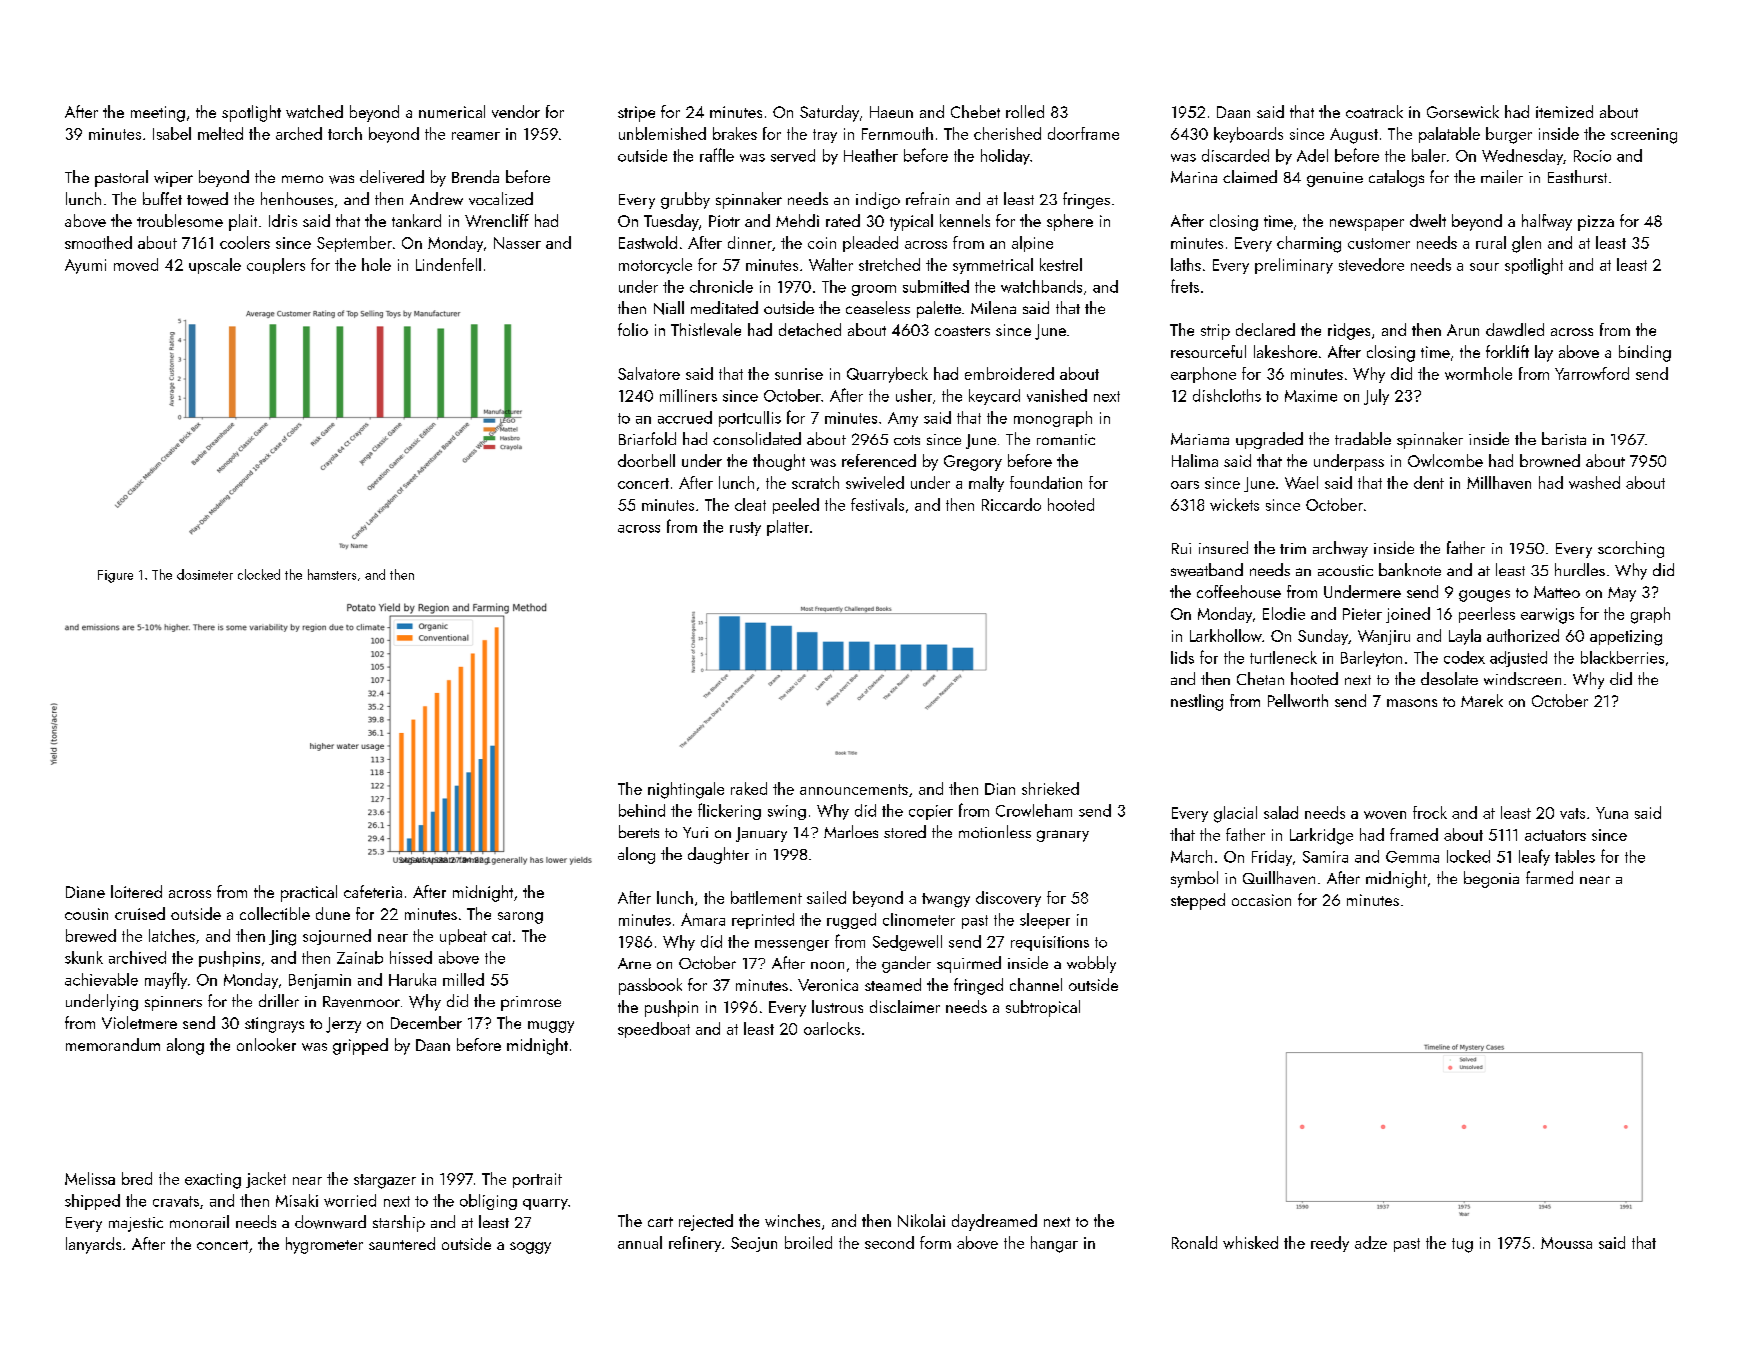 The image size is (1745, 1349). I want to click on symmetrical, so click(993, 266).
